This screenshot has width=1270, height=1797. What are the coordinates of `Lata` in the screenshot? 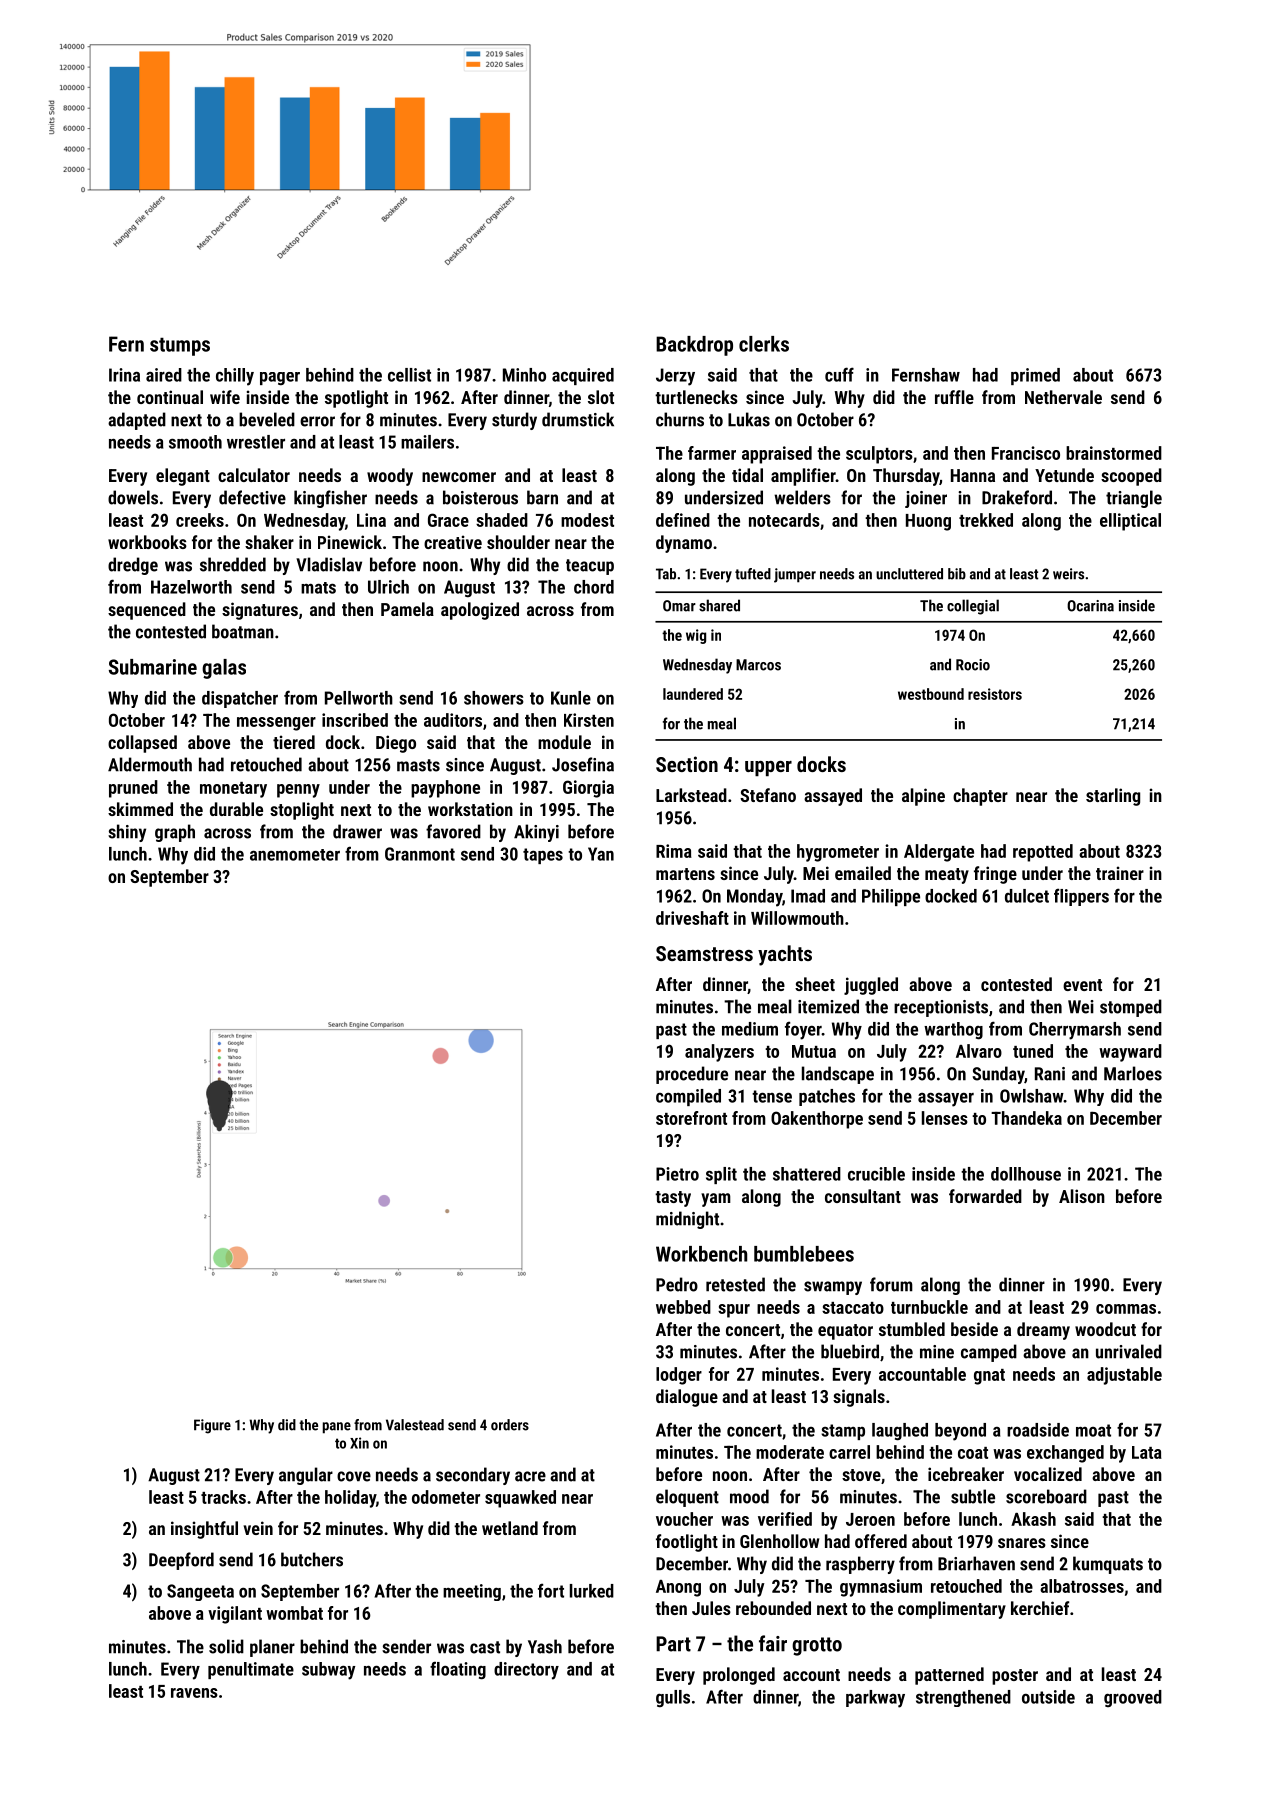 It's located at (1147, 1452).
